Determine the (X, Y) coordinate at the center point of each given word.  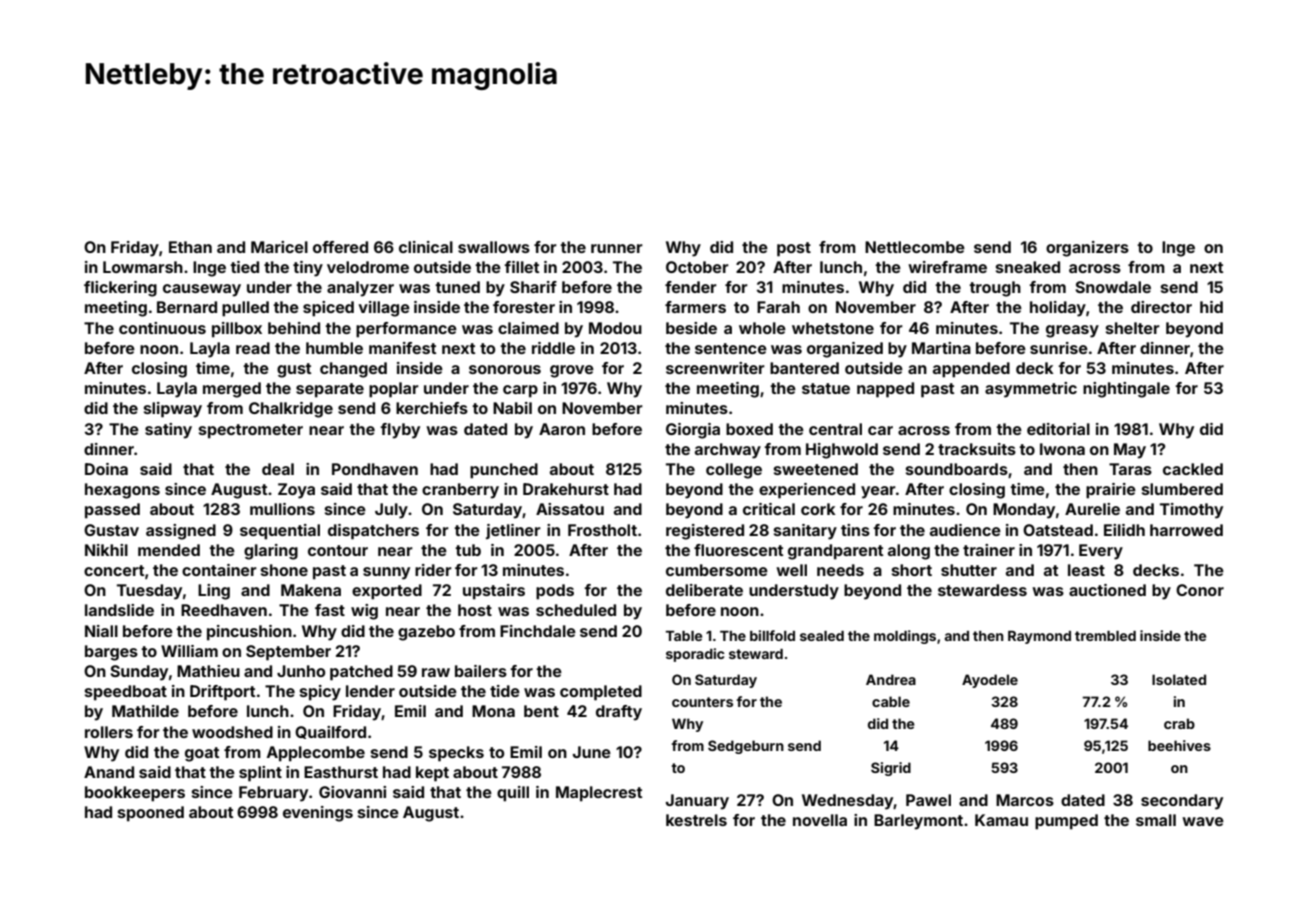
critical (769, 509)
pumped (1066, 822)
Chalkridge (291, 410)
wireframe (947, 267)
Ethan (190, 247)
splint (260, 774)
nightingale (1126, 390)
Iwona (1062, 449)
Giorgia (693, 431)
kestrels (696, 820)
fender (691, 287)
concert (114, 570)
